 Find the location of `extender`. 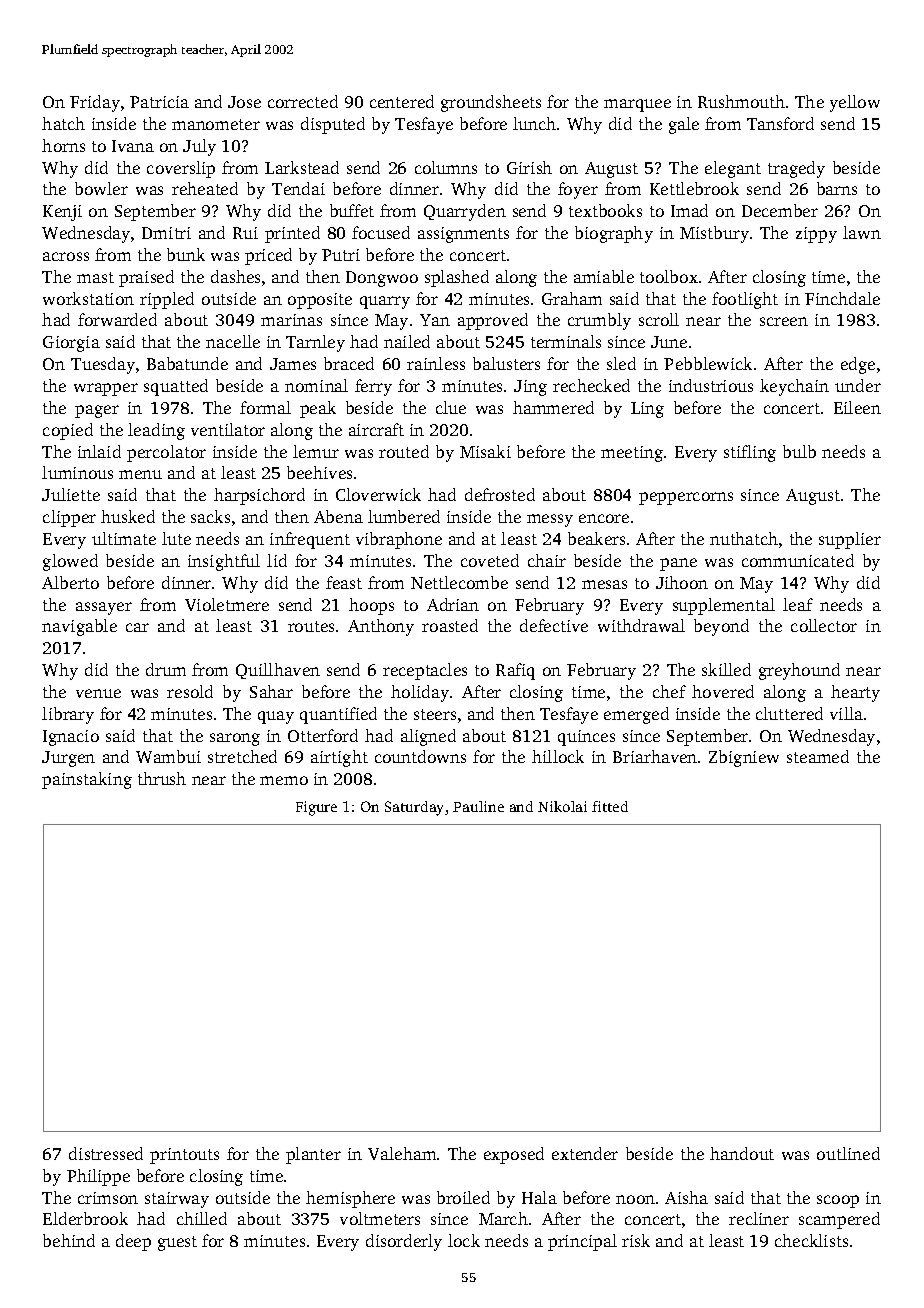

extender is located at coordinates (585, 1153).
